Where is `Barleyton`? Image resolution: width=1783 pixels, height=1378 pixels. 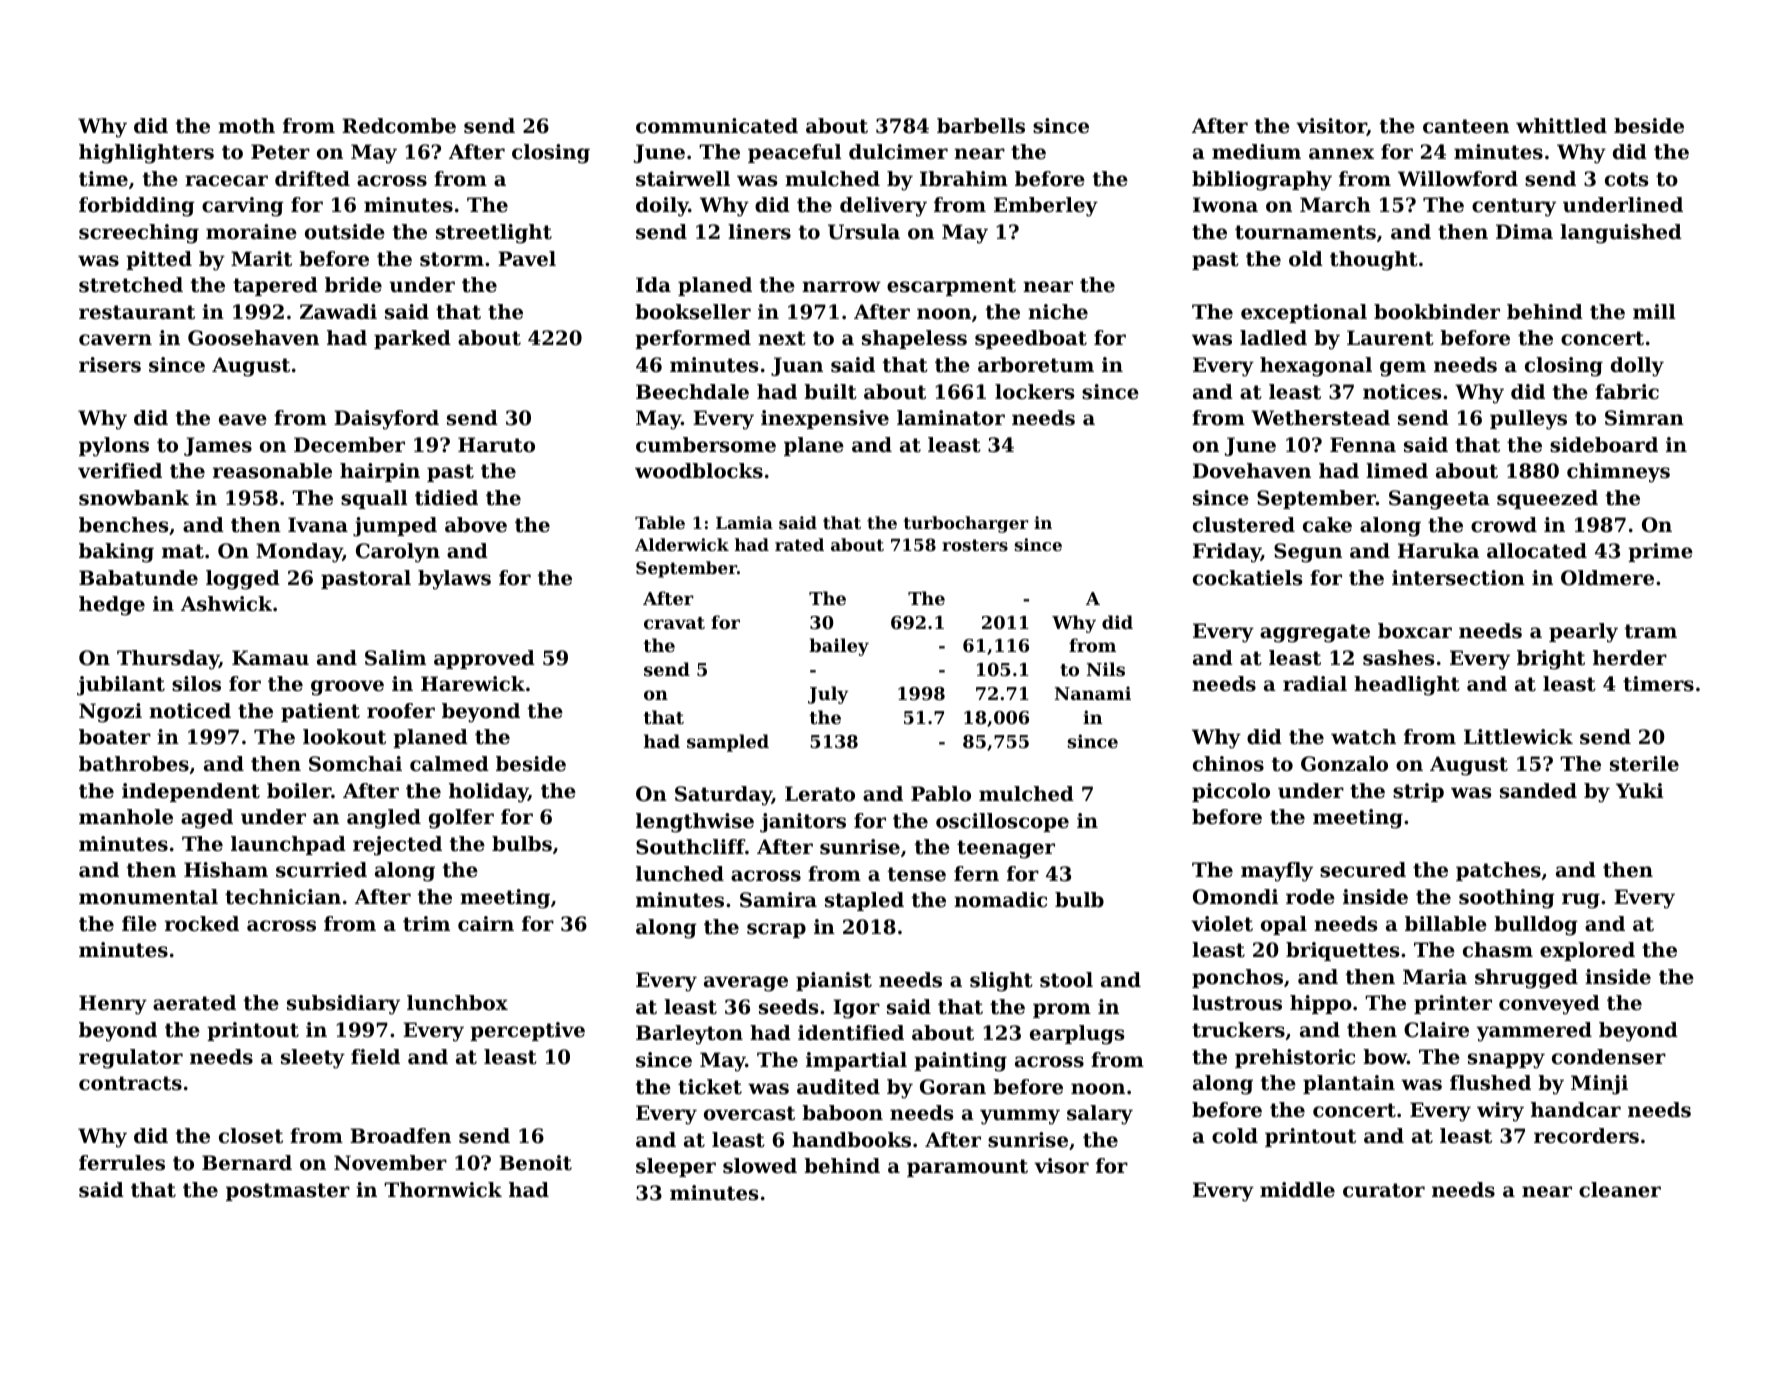 Barleyton is located at coordinates (689, 1035).
